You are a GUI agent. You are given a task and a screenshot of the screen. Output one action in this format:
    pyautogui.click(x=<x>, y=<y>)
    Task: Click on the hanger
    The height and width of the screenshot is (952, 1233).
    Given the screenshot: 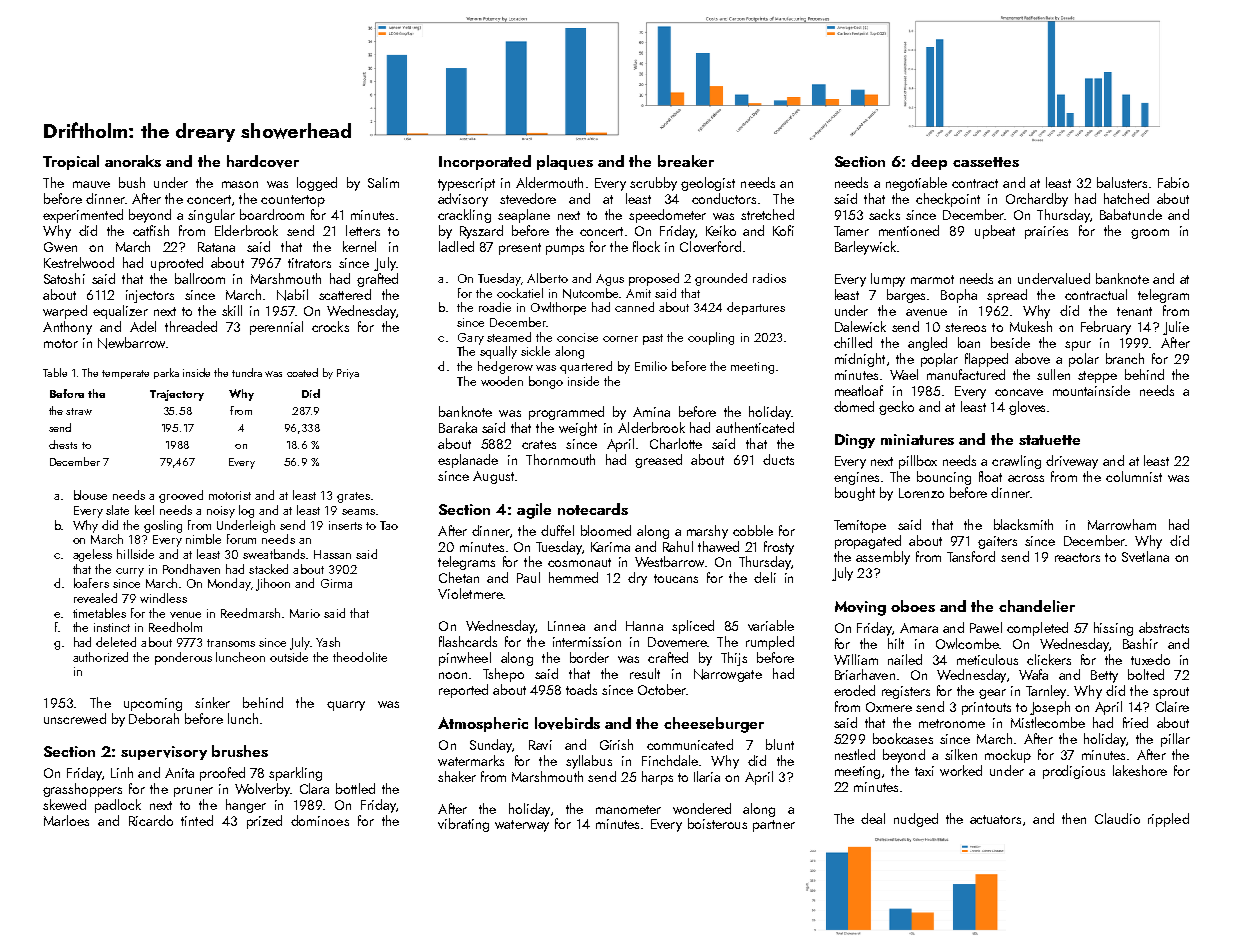 What is the action you would take?
    pyautogui.click(x=246, y=806)
